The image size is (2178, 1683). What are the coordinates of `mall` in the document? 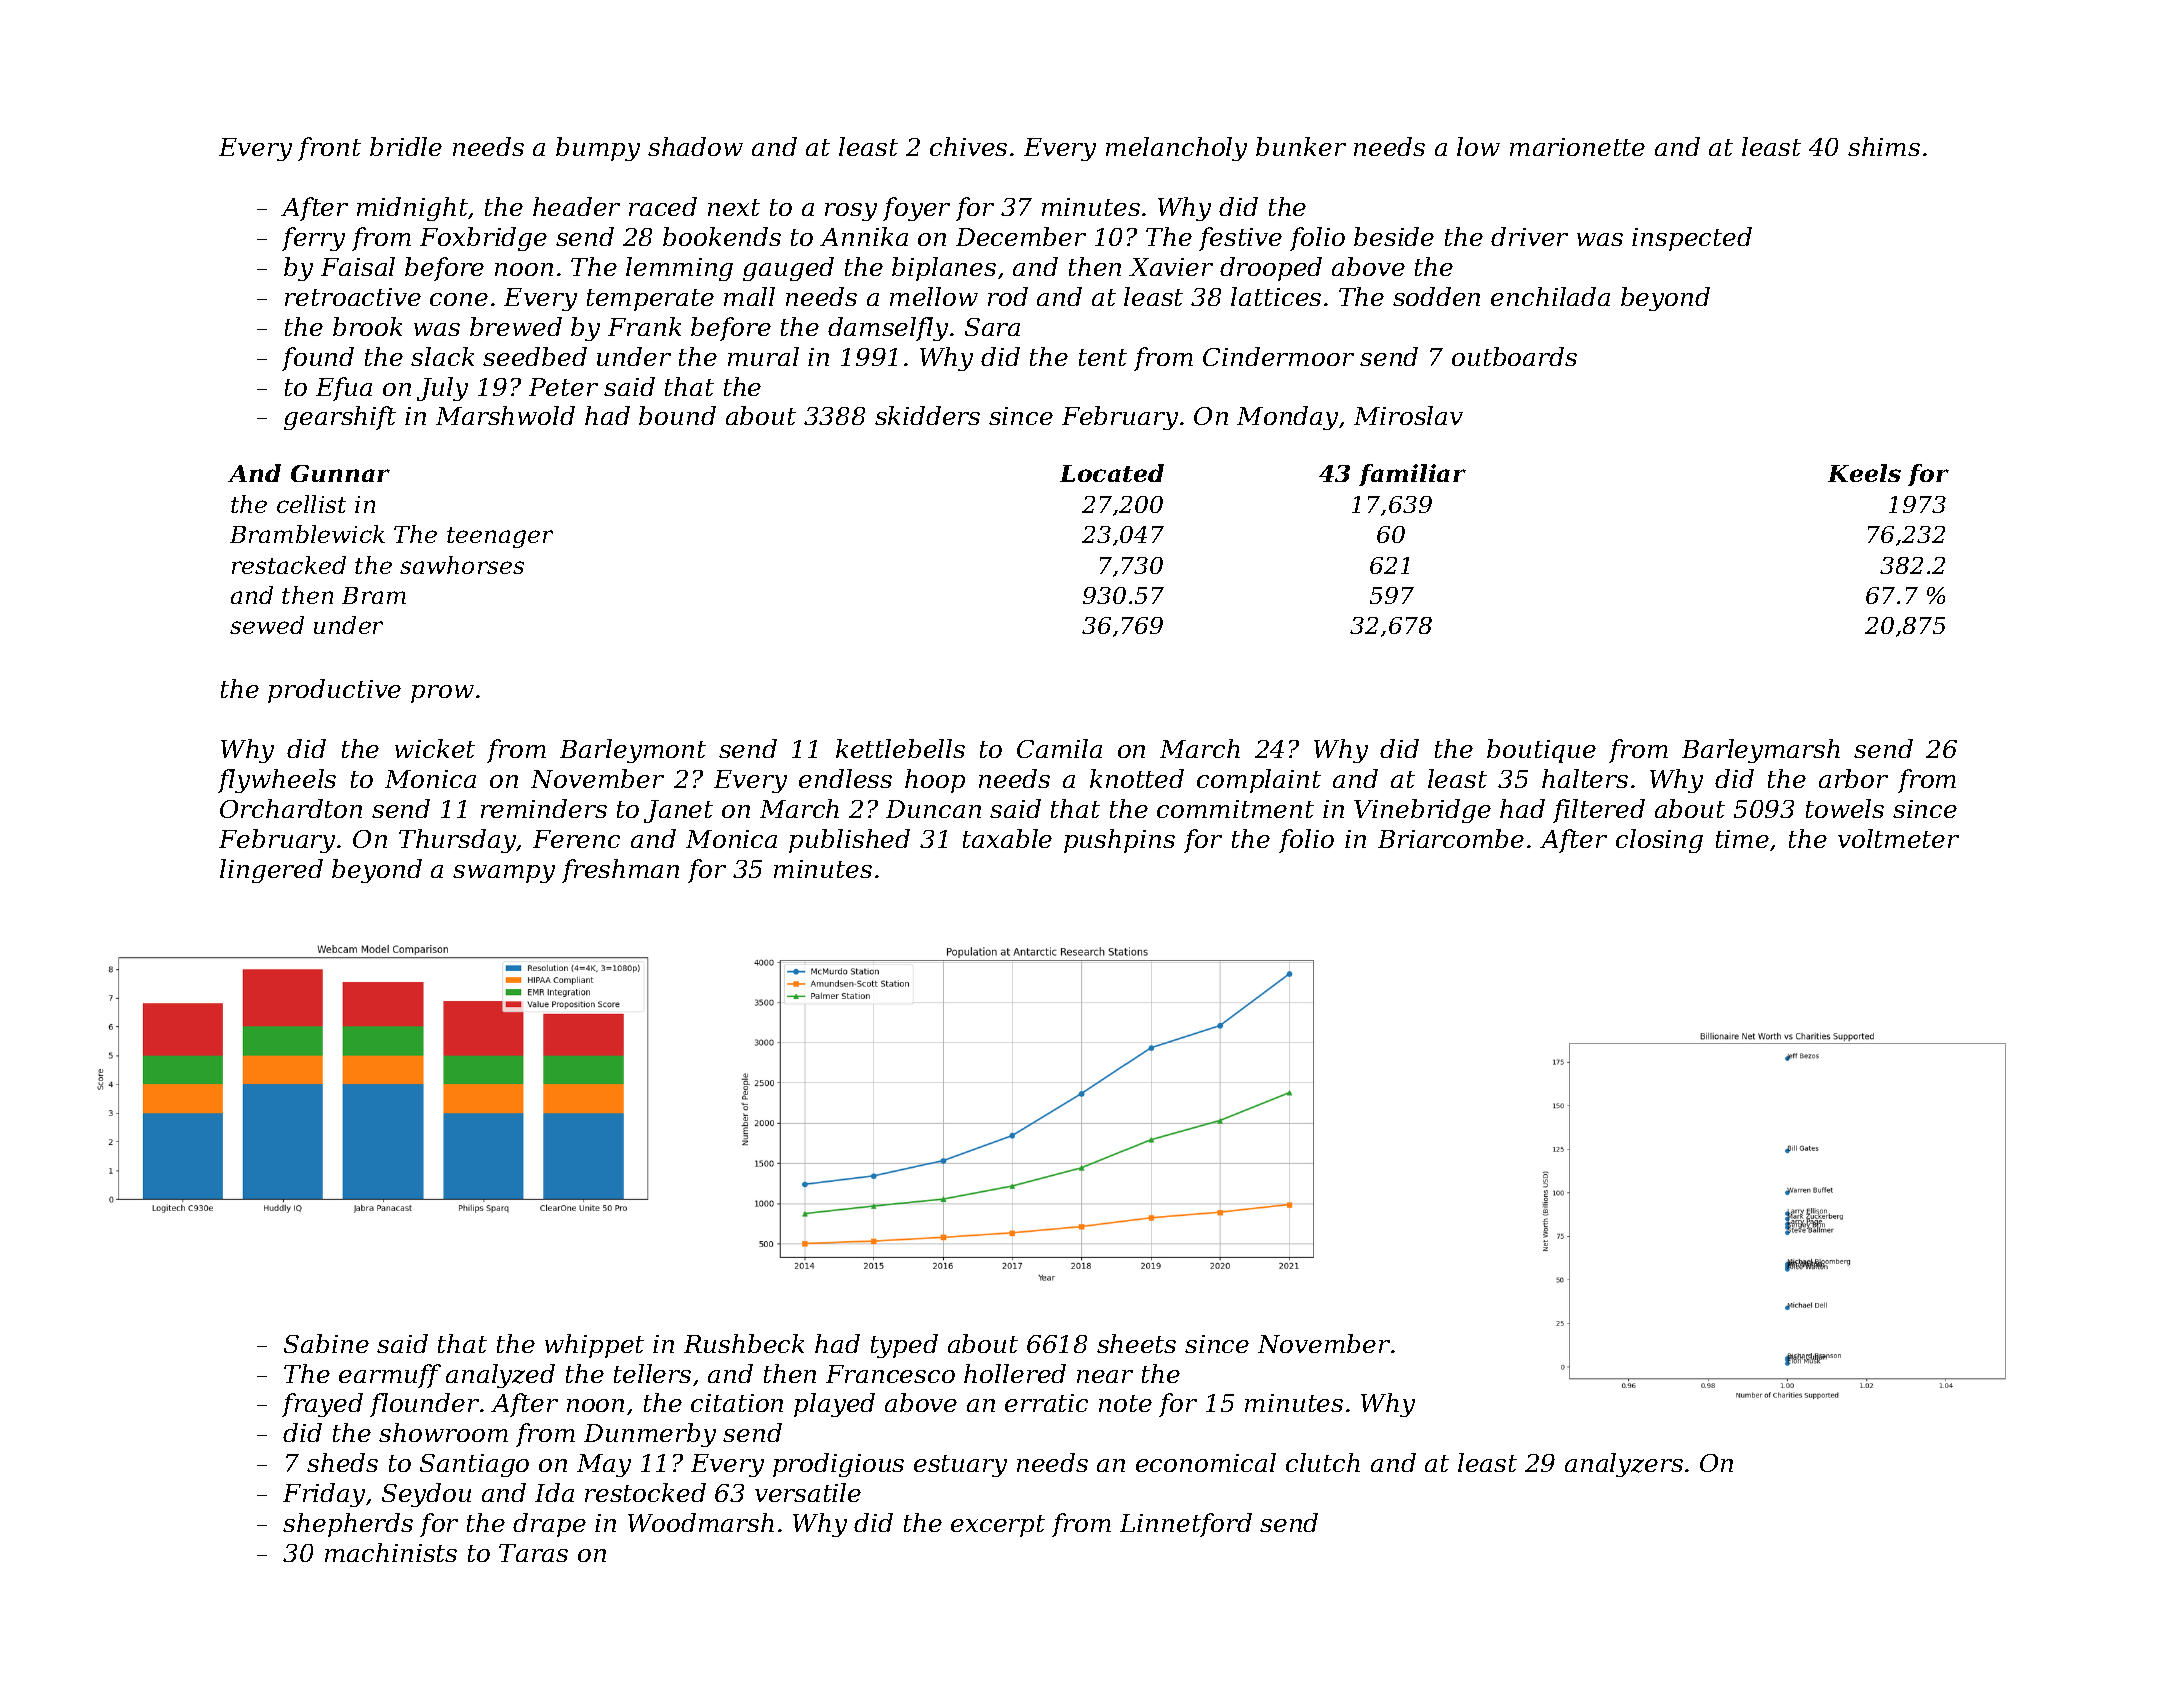 It's located at (749, 296).
